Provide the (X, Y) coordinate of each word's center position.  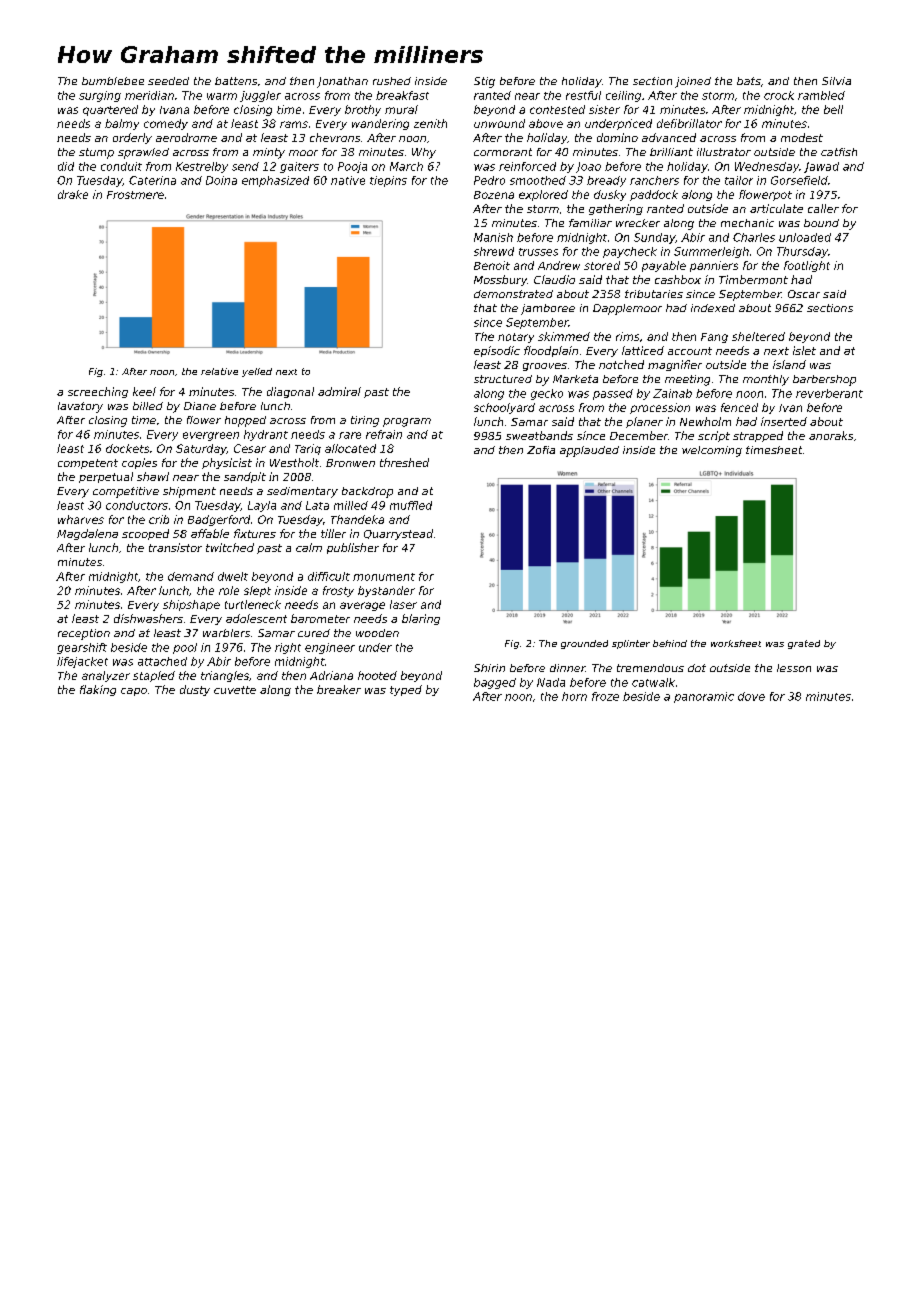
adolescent (256, 618)
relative (219, 371)
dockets (127, 448)
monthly (766, 380)
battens (236, 81)
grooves (545, 367)
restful (583, 95)
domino (617, 137)
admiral (339, 391)
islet (804, 350)
